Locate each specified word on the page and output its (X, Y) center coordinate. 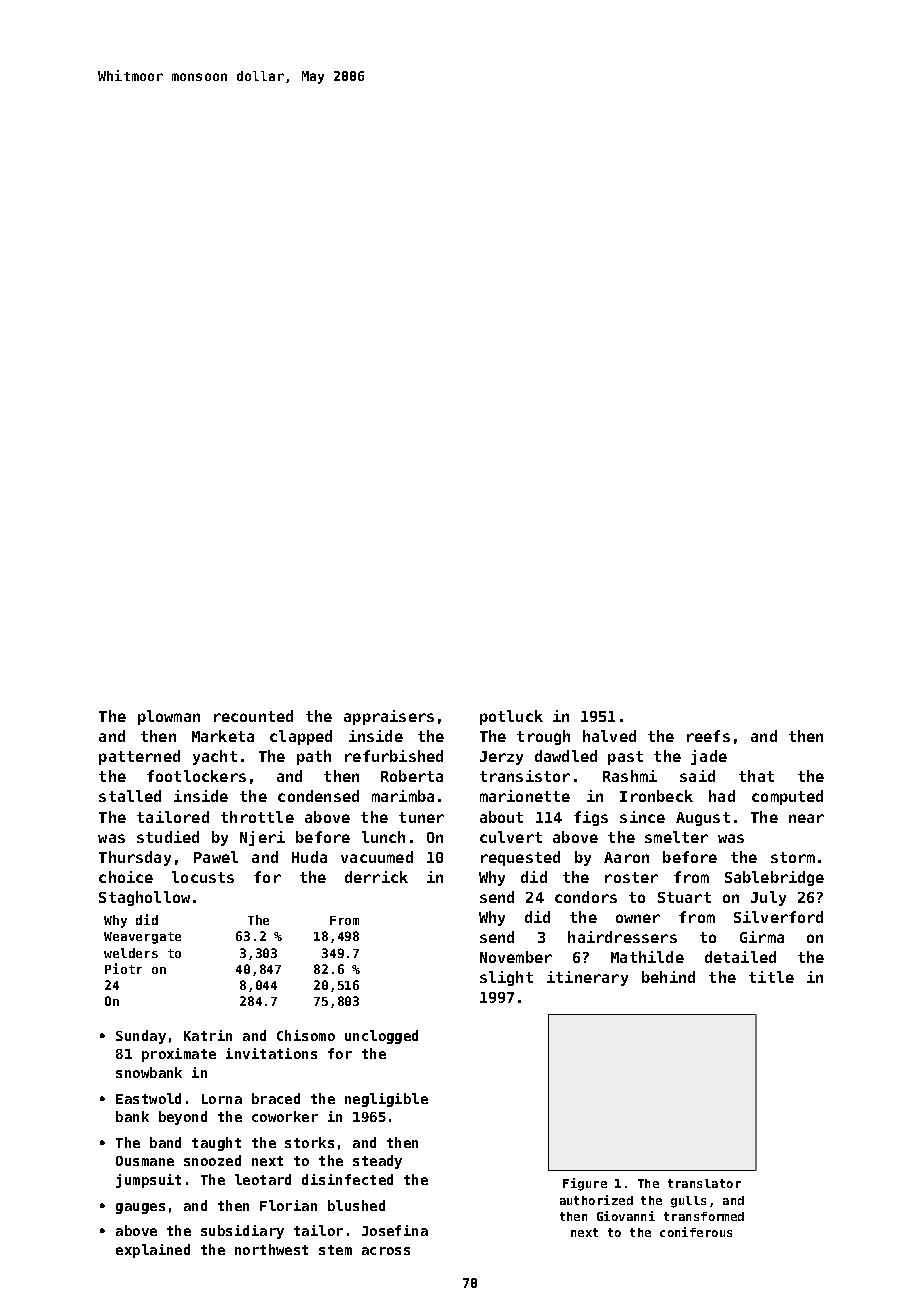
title (771, 977)
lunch (383, 837)
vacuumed (377, 857)
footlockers (196, 776)
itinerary (587, 978)
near (806, 818)
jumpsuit (148, 1181)
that (756, 776)
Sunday (141, 1037)
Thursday (135, 858)
